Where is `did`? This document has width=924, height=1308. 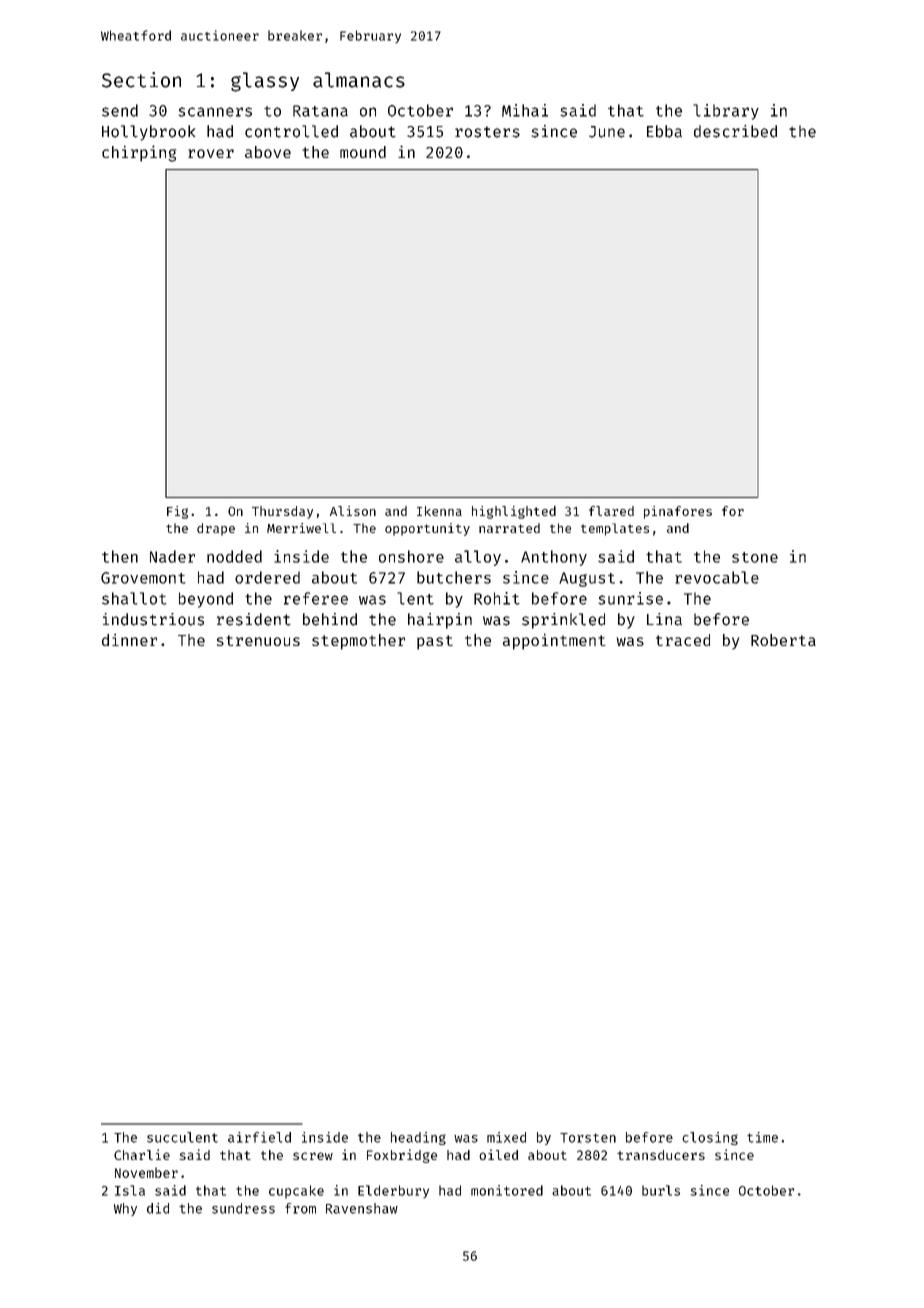
did is located at coordinates (158, 1208).
